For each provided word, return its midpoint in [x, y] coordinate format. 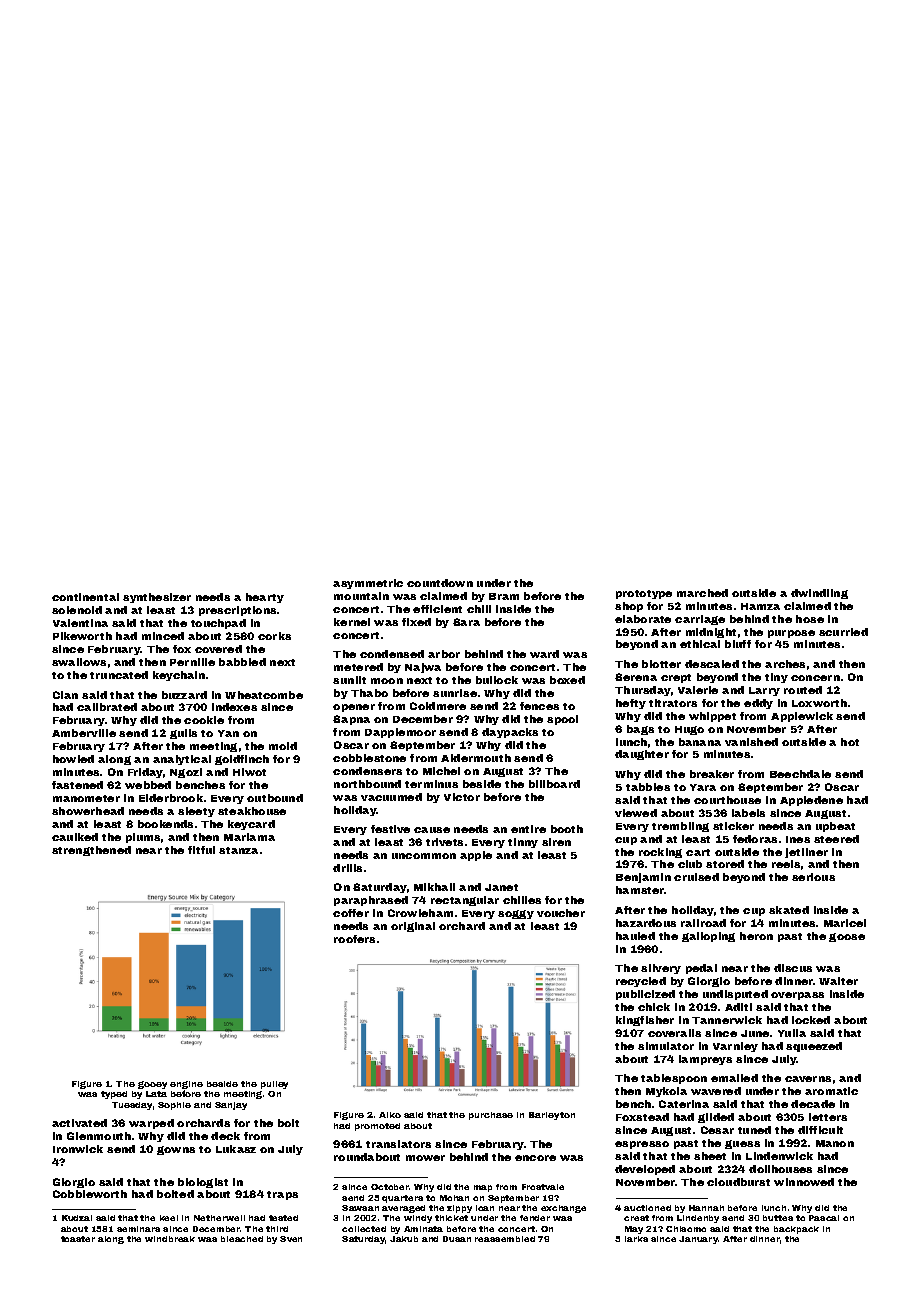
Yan [228, 733]
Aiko [390, 1115]
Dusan [457, 1239]
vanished [751, 742]
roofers [354, 939]
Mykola [666, 1092]
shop [629, 607]
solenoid [77, 610]
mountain [361, 596]
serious [813, 877]
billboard [554, 784]
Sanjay [231, 1106]
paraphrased [371, 901]
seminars [138, 1229]
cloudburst [738, 1182]
